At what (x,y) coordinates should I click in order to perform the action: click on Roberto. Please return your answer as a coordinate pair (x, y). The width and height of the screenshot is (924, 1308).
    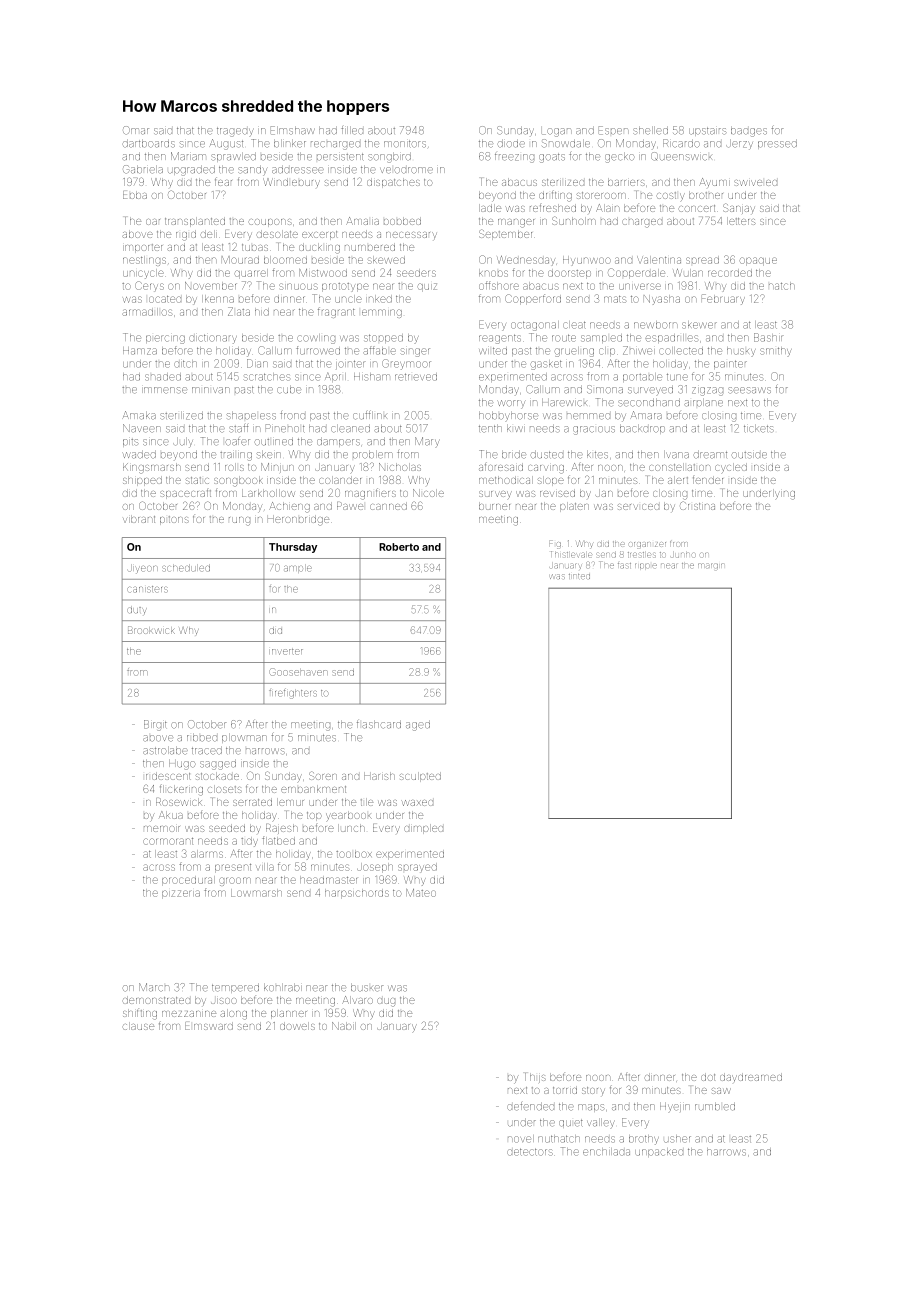
    Looking at the image, I should click on (399, 547).
